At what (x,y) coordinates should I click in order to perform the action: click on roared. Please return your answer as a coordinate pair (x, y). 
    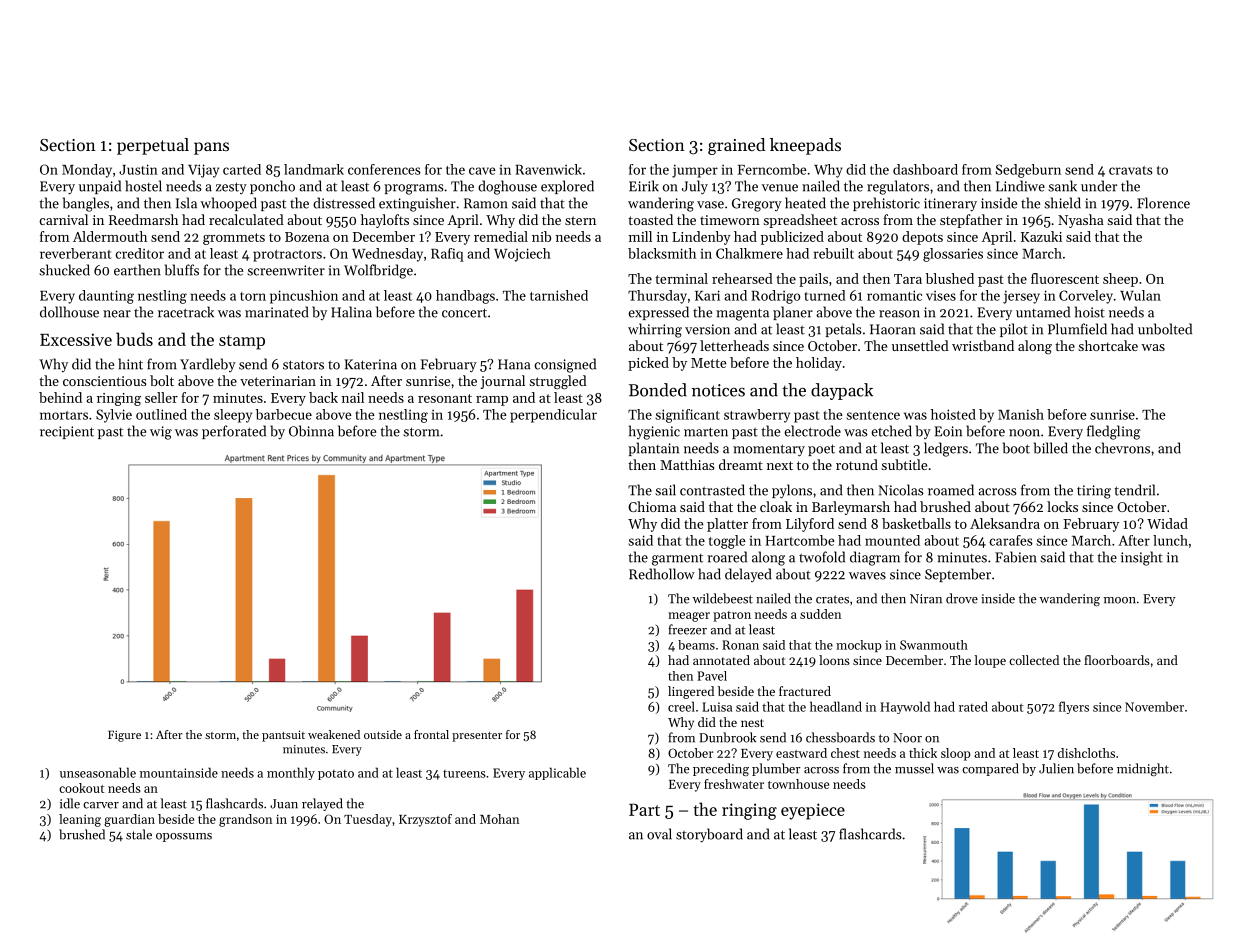
    Looking at the image, I should click on (727, 557).
